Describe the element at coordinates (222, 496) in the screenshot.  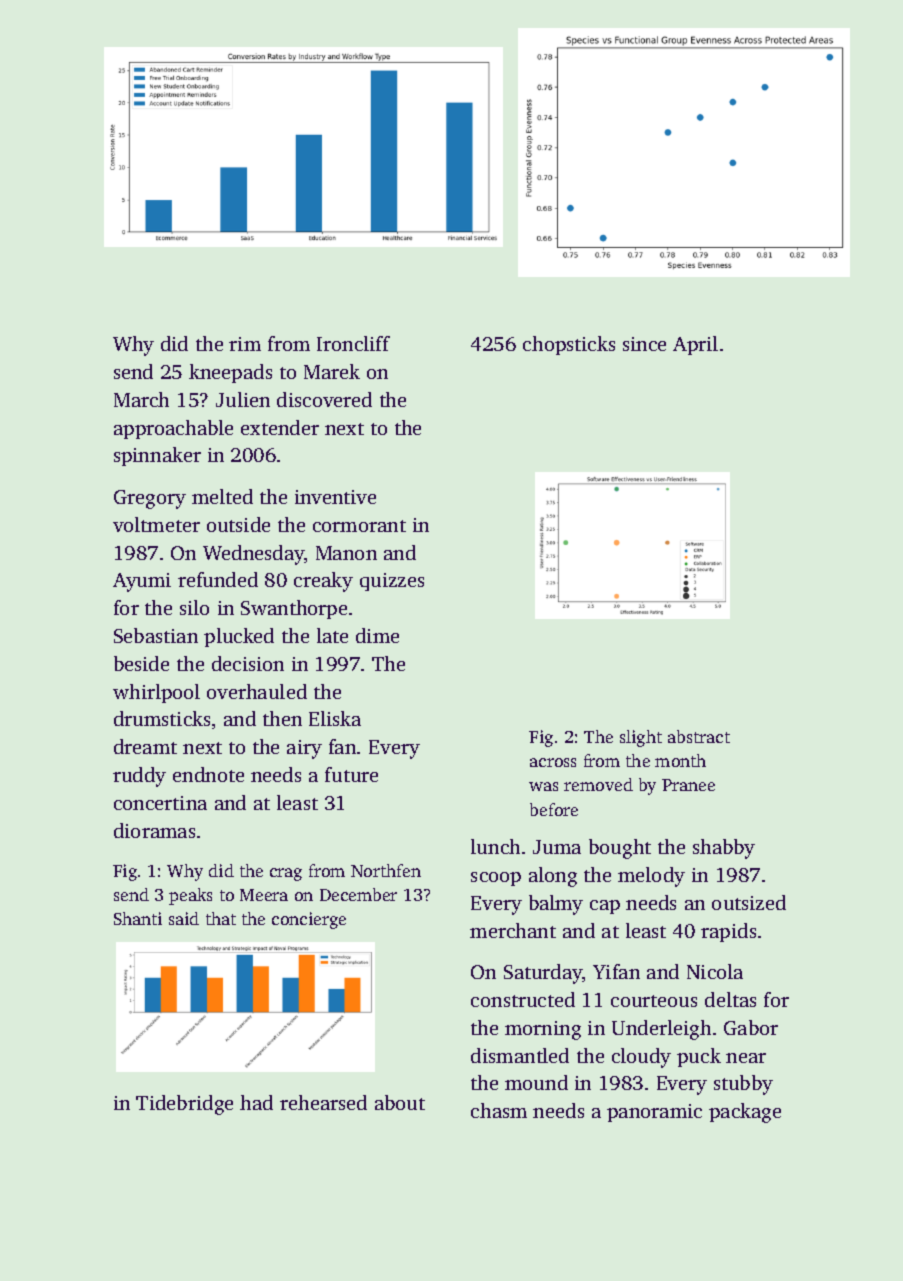
I see `melted` at that location.
